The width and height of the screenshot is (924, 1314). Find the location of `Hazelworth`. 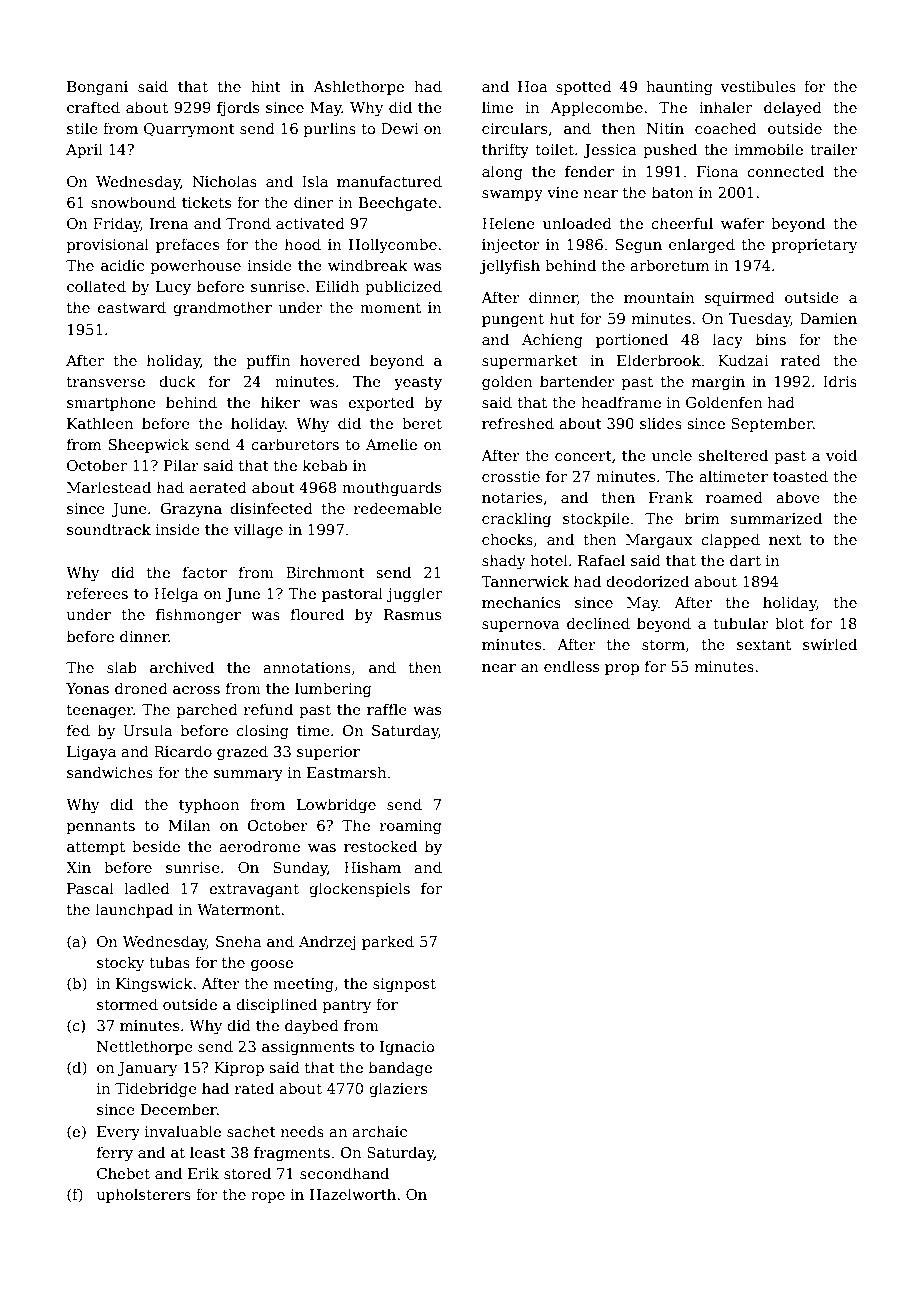

Hazelworth is located at coordinates (353, 1194).
